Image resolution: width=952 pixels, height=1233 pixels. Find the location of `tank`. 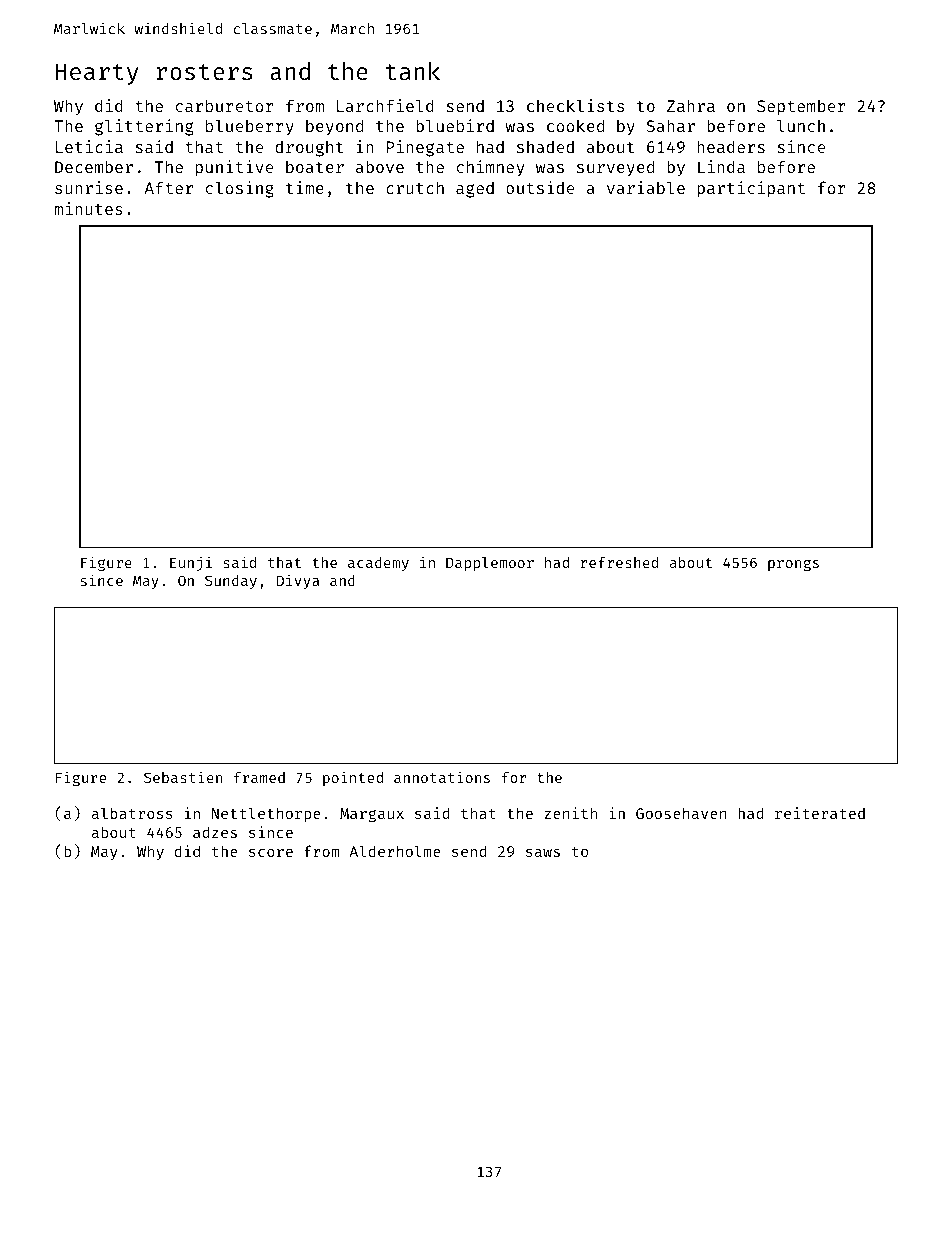

tank is located at coordinates (412, 71).
